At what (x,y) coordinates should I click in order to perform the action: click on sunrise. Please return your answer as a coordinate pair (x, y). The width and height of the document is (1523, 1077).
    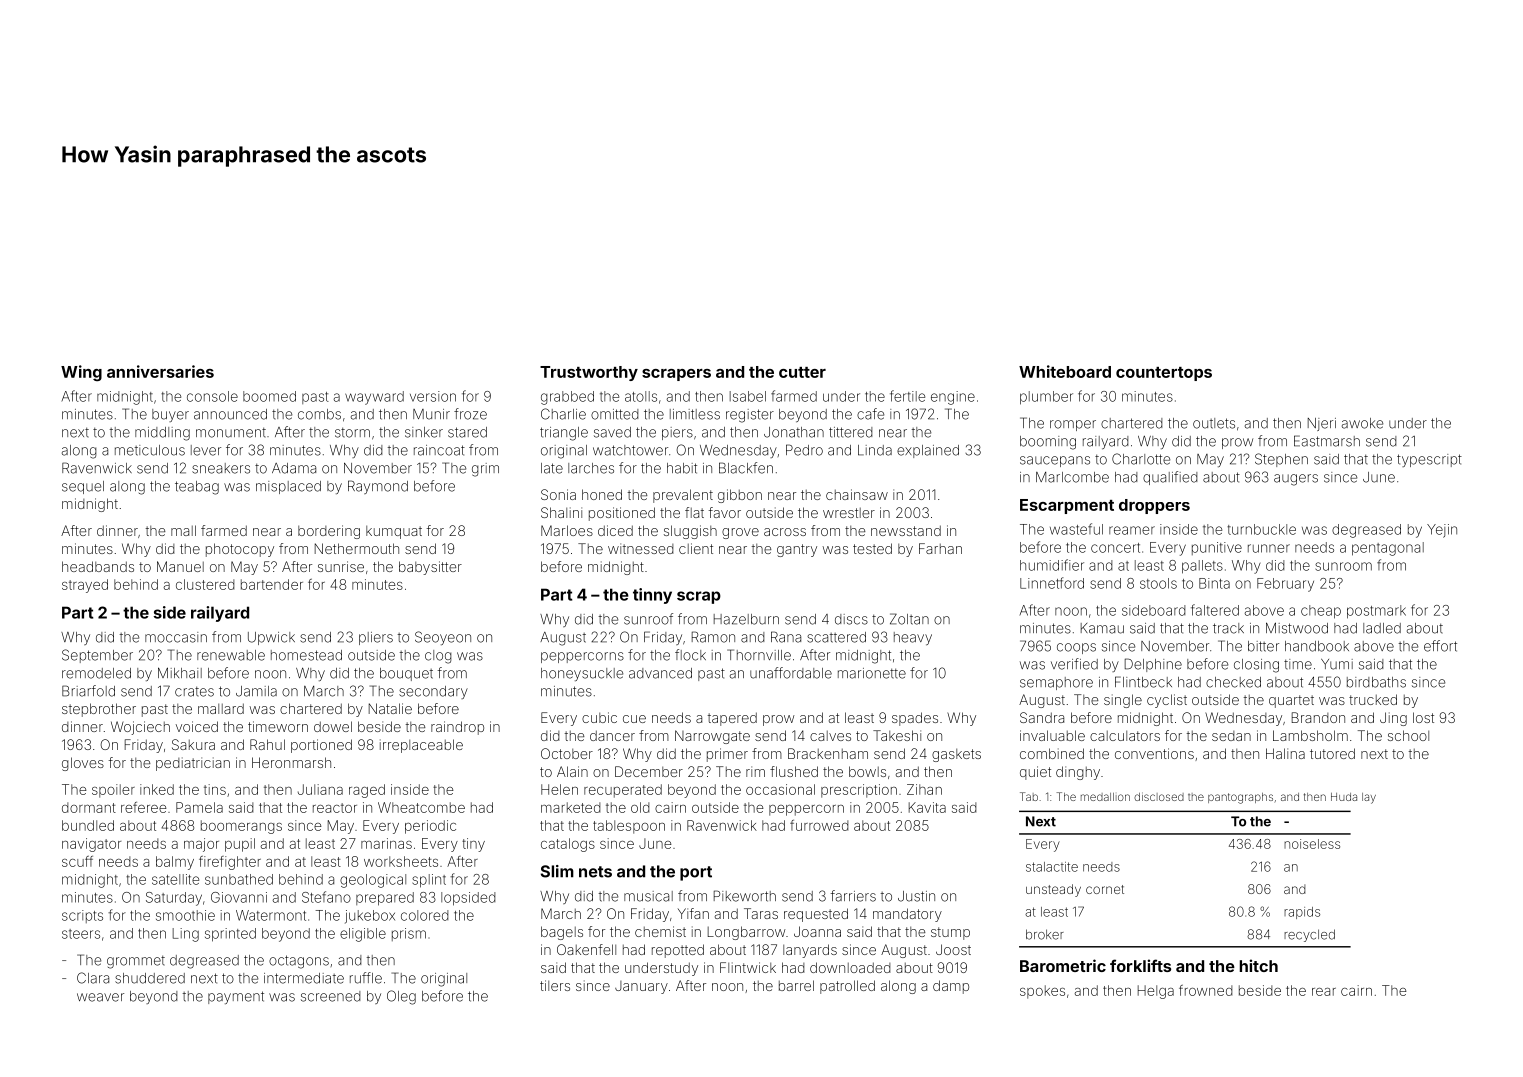
    Looking at the image, I should click on (341, 566).
